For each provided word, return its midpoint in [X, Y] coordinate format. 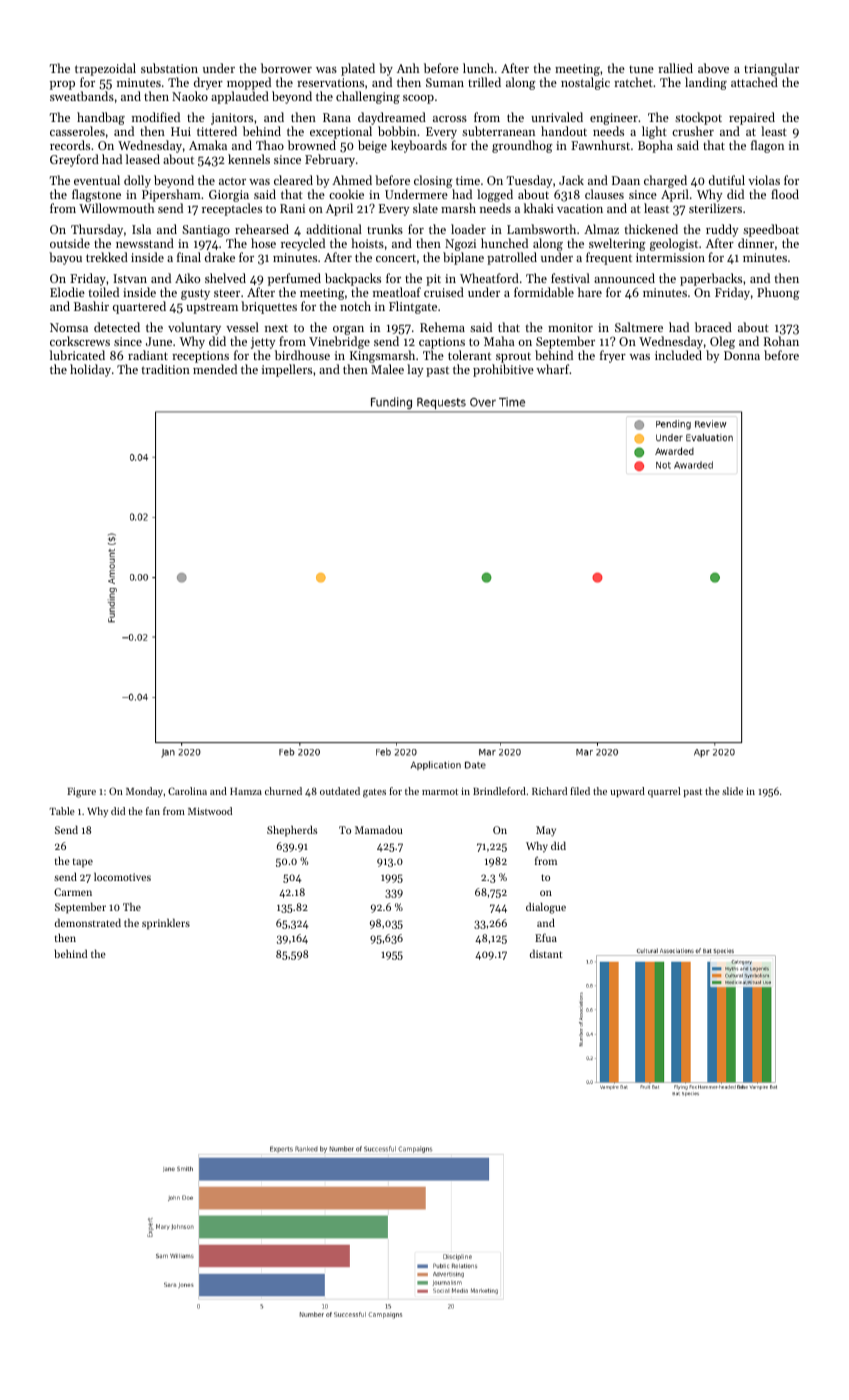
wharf [553, 369]
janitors [232, 119]
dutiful [727, 180]
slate [425, 208]
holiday [90, 370]
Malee [387, 369]
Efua [546, 937]
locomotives [122, 877]
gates [374, 793]
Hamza [246, 791]
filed [580, 791]
